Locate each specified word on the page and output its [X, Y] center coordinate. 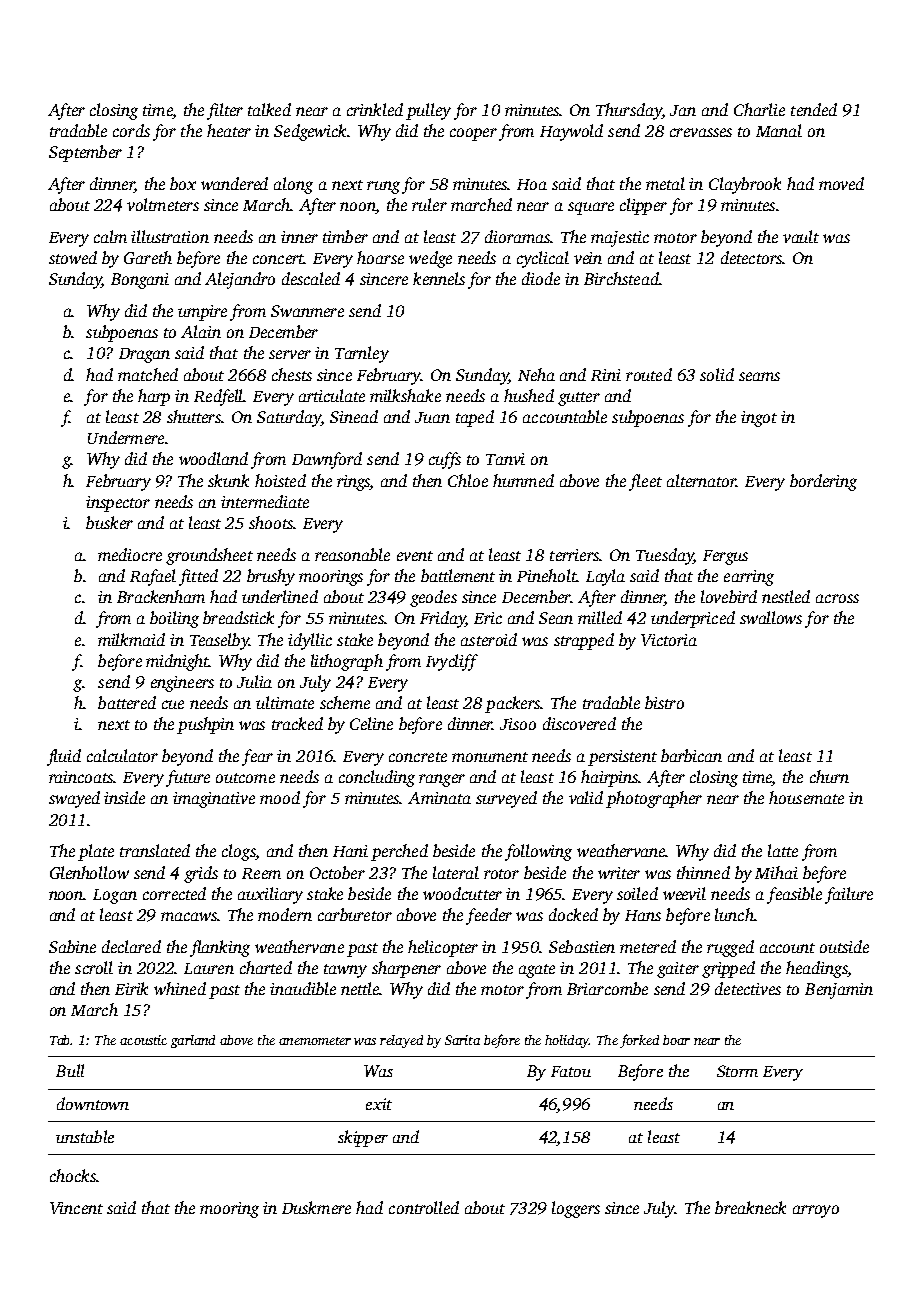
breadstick [238, 617]
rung [383, 187]
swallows [771, 617]
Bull [70, 1070]
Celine [371, 723]
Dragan [144, 355]
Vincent [76, 1208]
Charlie [759, 109]
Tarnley [362, 354]
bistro [664, 702]
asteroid [489, 639]
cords [131, 130]
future [188, 778]
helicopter [443, 948]
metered [648, 946]
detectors [751, 257]
